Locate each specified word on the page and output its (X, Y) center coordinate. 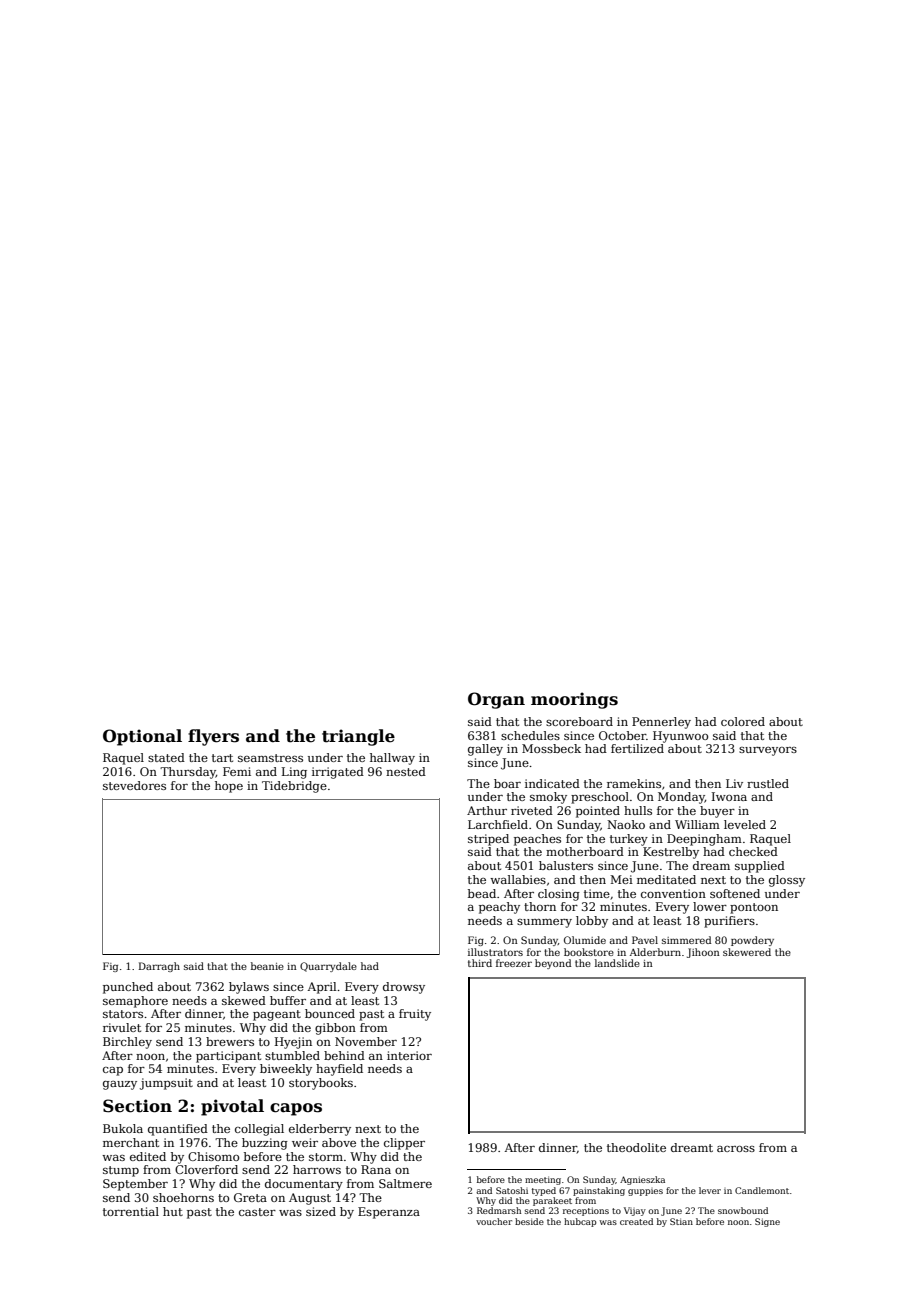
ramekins (634, 783)
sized (321, 1211)
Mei (621, 879)
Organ (496, 700)
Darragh (159, 967)
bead (482, 893)
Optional (142, 737)
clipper (404, 1144)
